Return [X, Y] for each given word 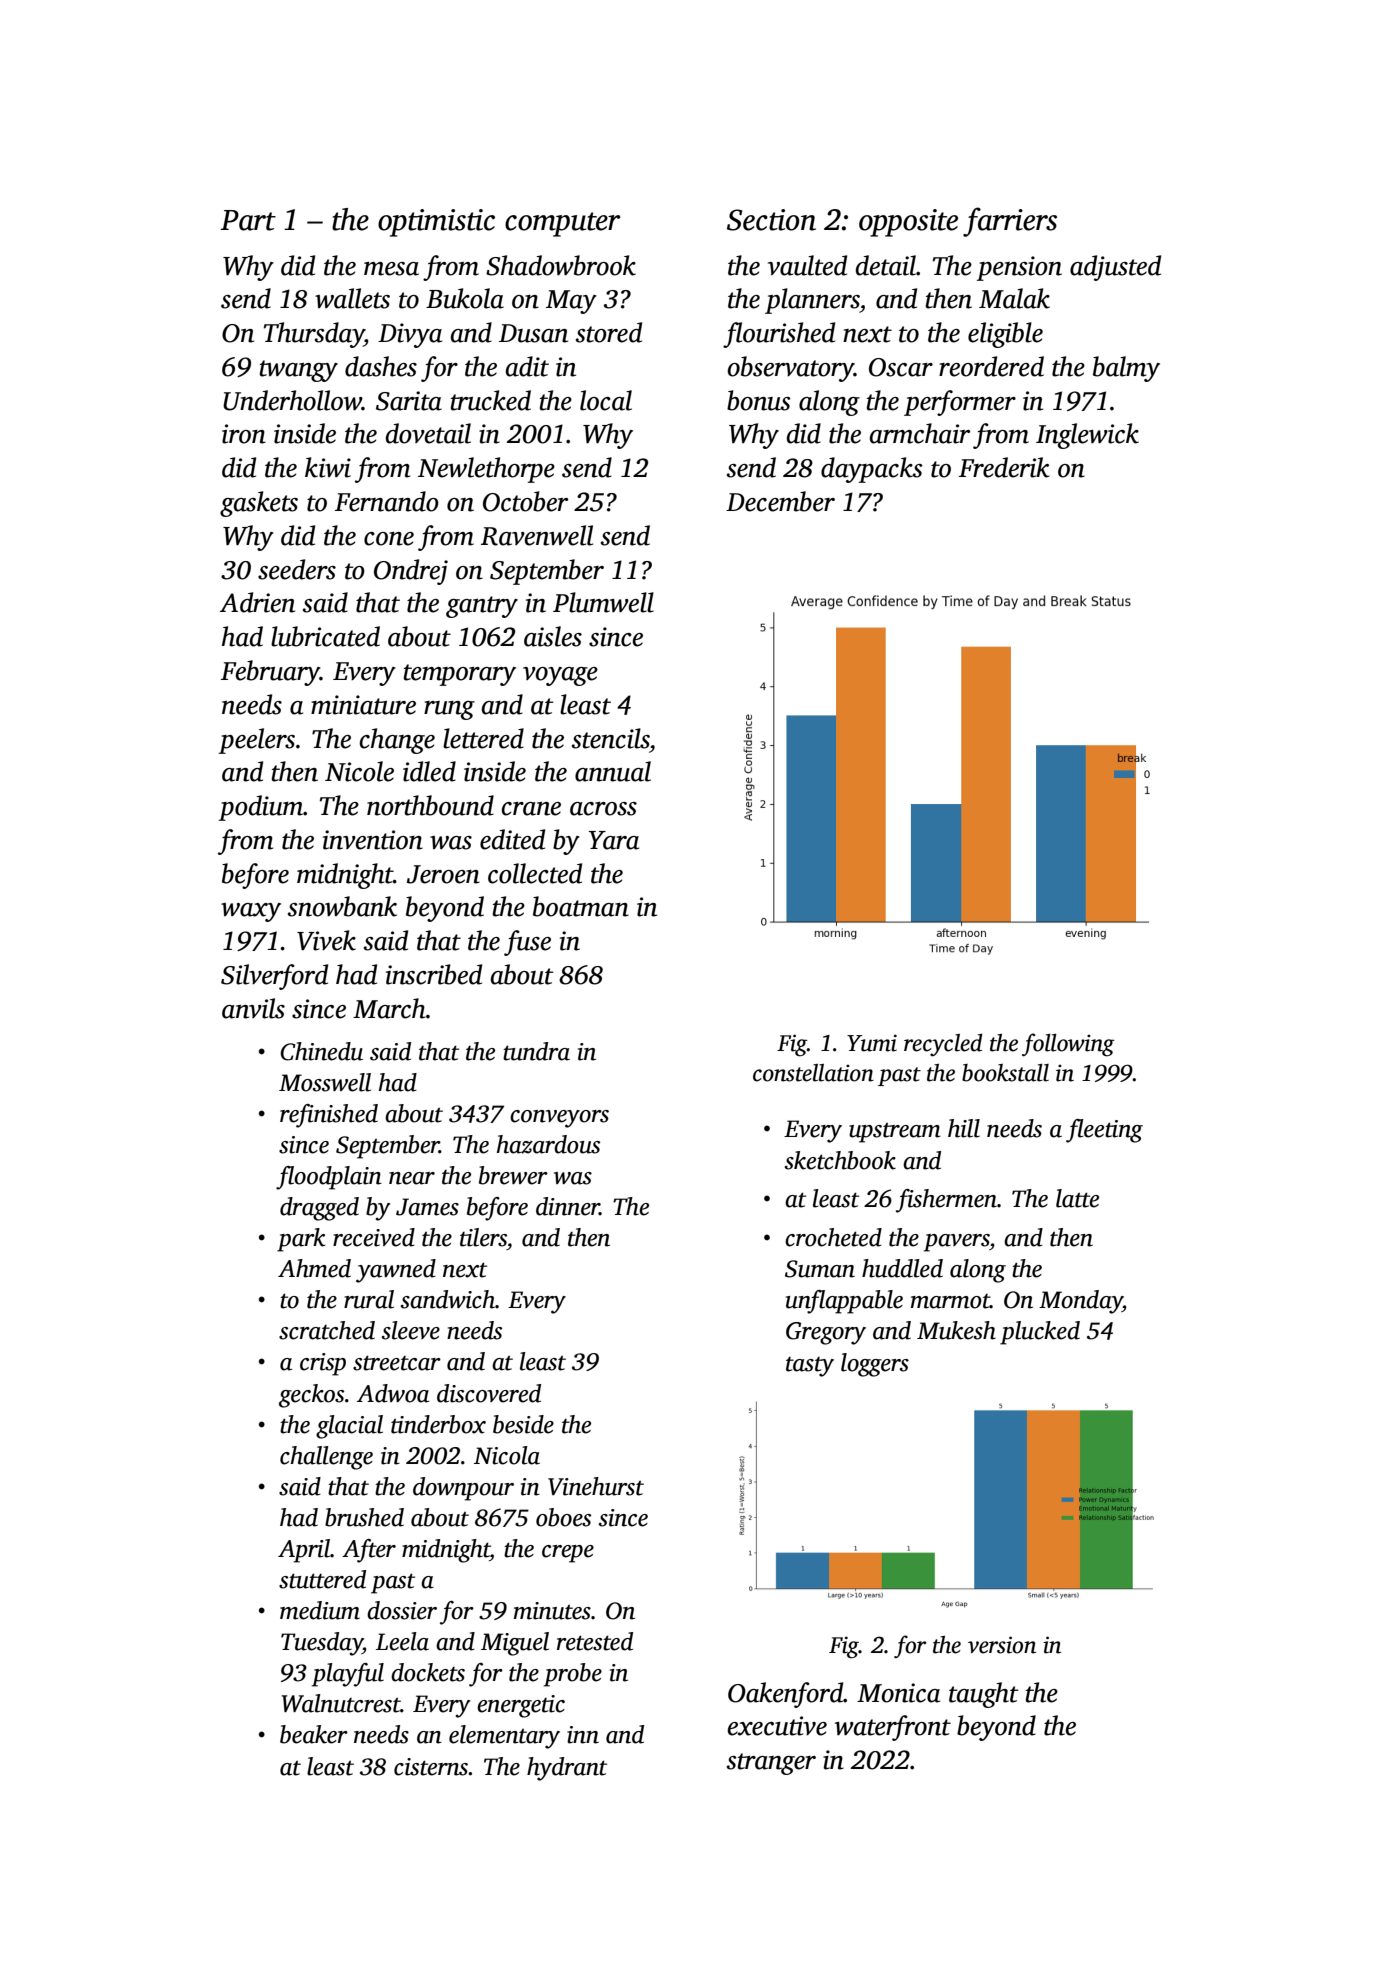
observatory [790, 369]
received [374, 1237]
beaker [314, 1734]
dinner [568, 1206]
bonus [759, 400]
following [1068, 1045]
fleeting [1104, 1131]
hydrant [567, 1769]
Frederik [1004, 467]
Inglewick [1087, 436]
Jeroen [443, 874]
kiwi [328, 467]
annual [613, 771]
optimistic [436, 223]
